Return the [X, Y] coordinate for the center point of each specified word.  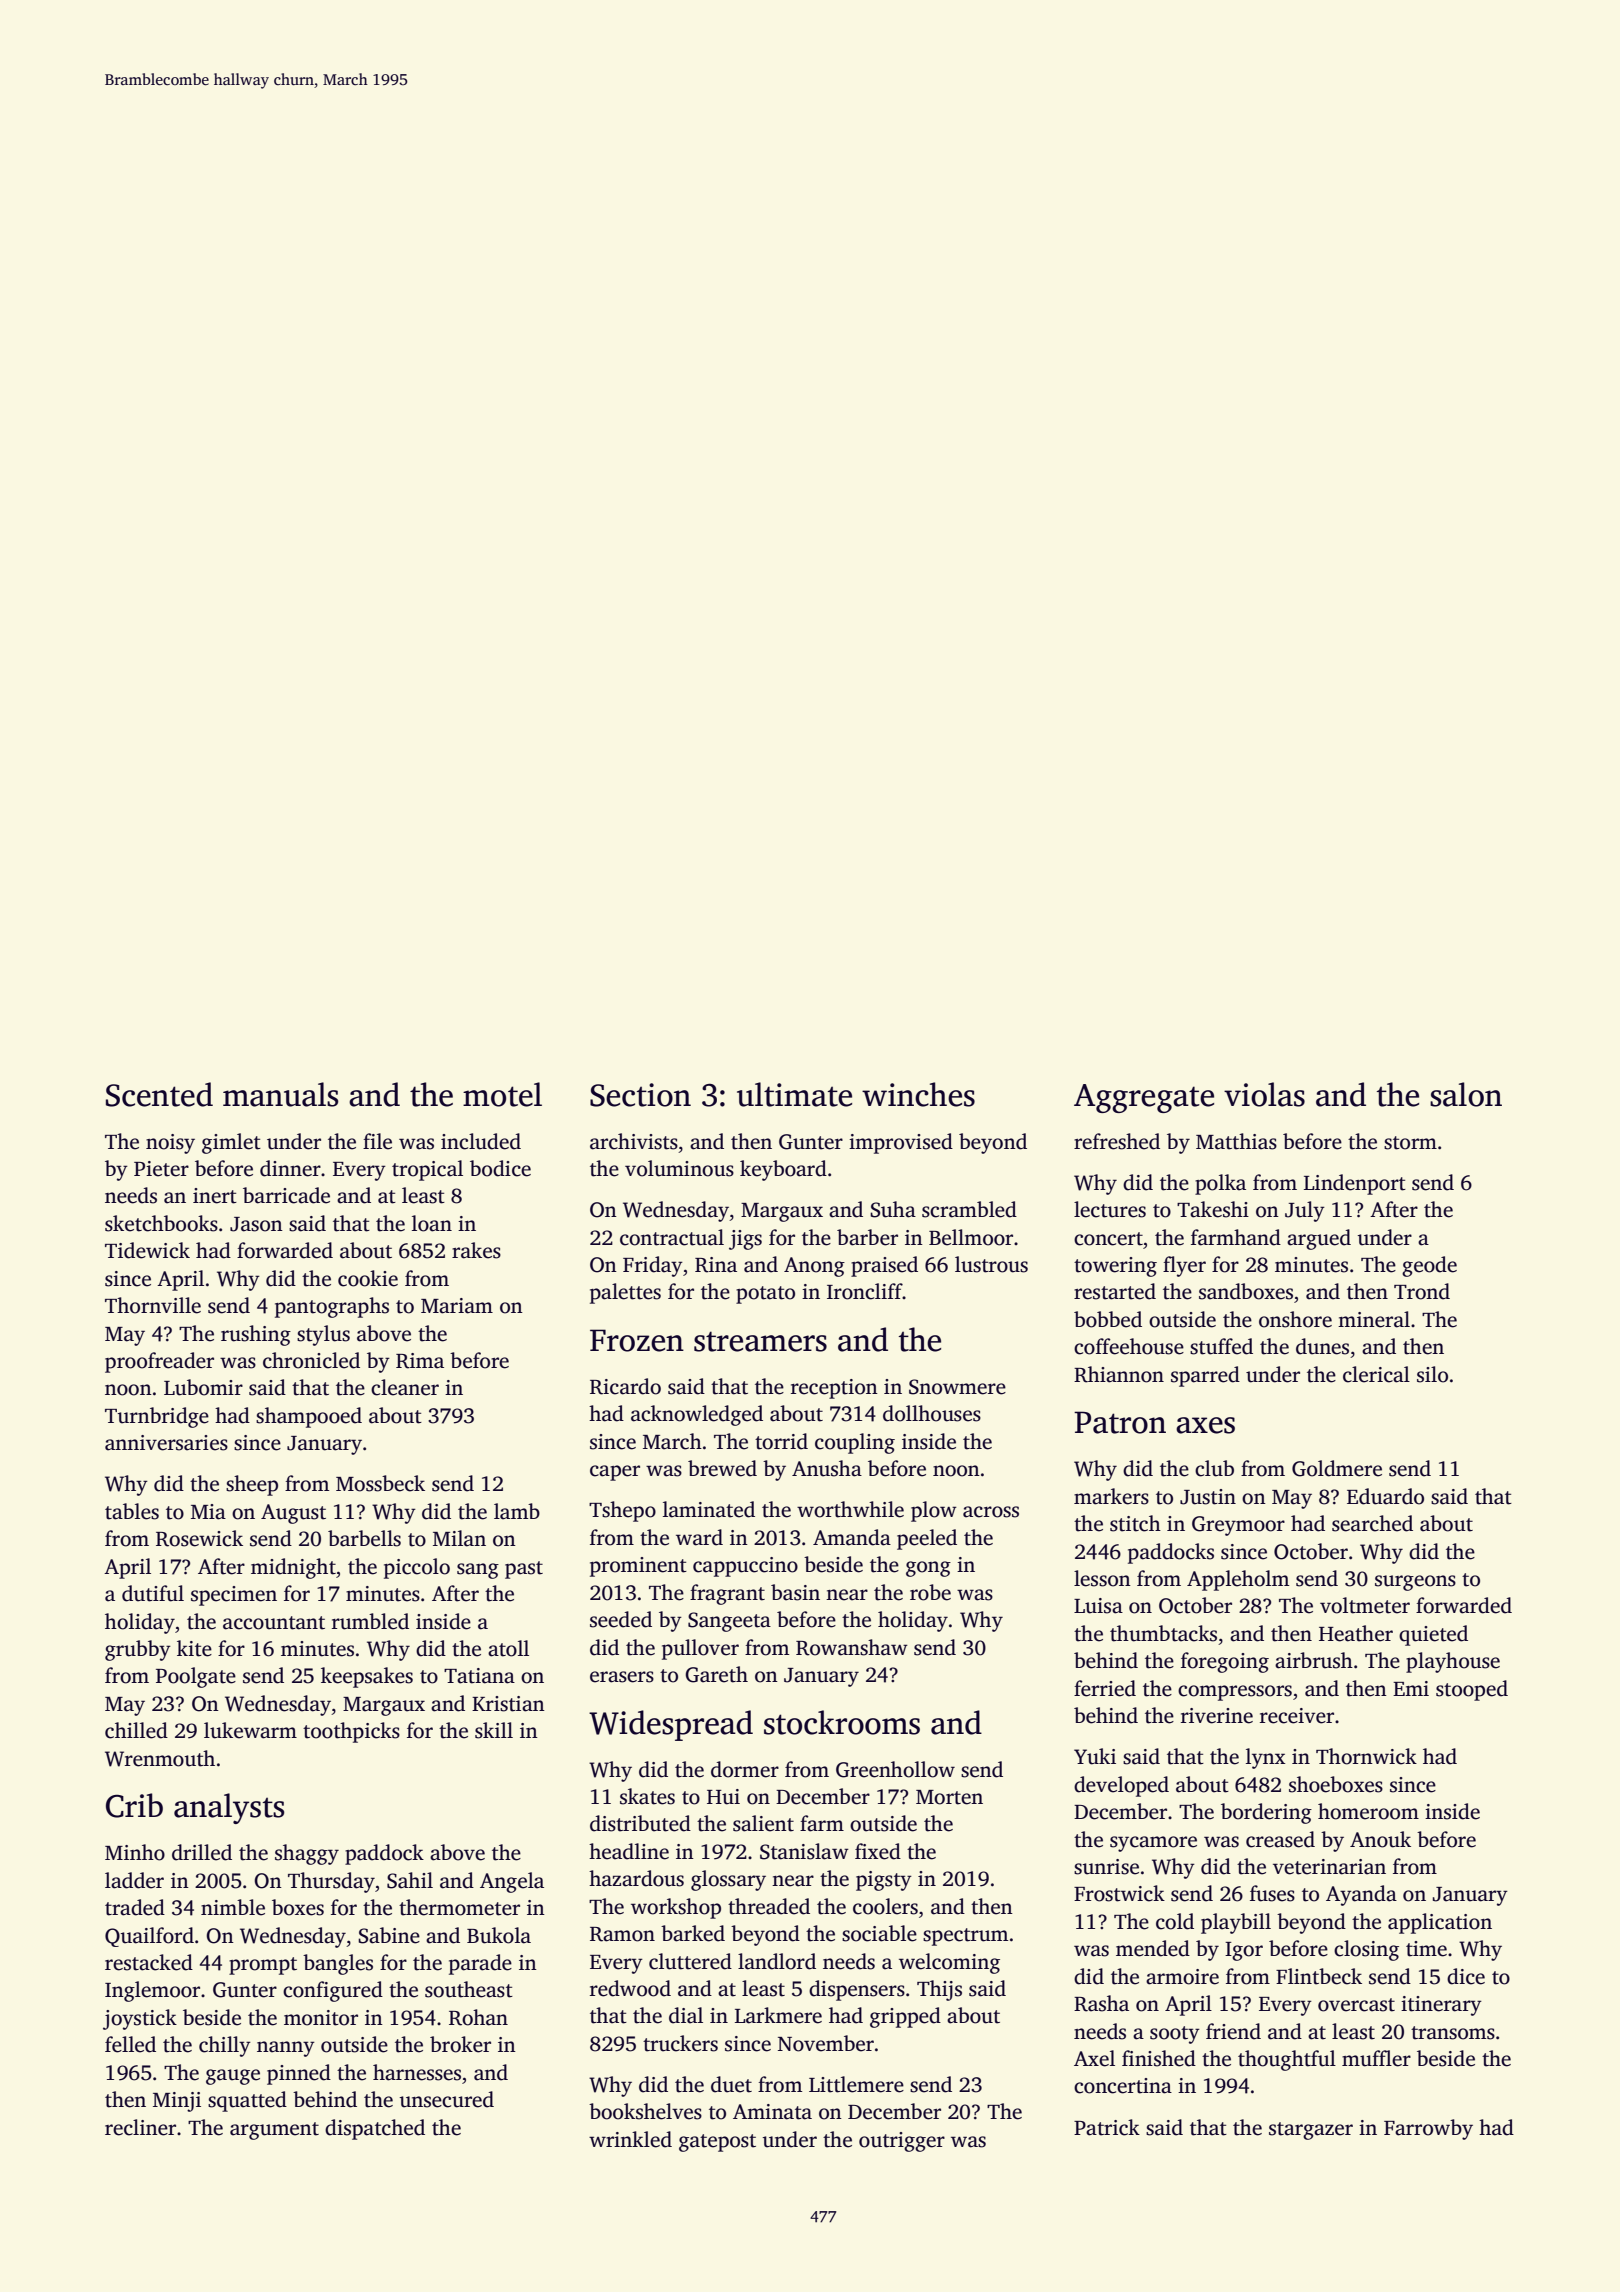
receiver [1297, 1716]
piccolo [417, 1568]
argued [1319, 1239]
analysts [229, 1808]
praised [884, 1266]
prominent [638, 1567]
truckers [680, 2043]
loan [432, 1223]
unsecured [447, 2099]
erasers [622, 1677]
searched [1372, 1523]
